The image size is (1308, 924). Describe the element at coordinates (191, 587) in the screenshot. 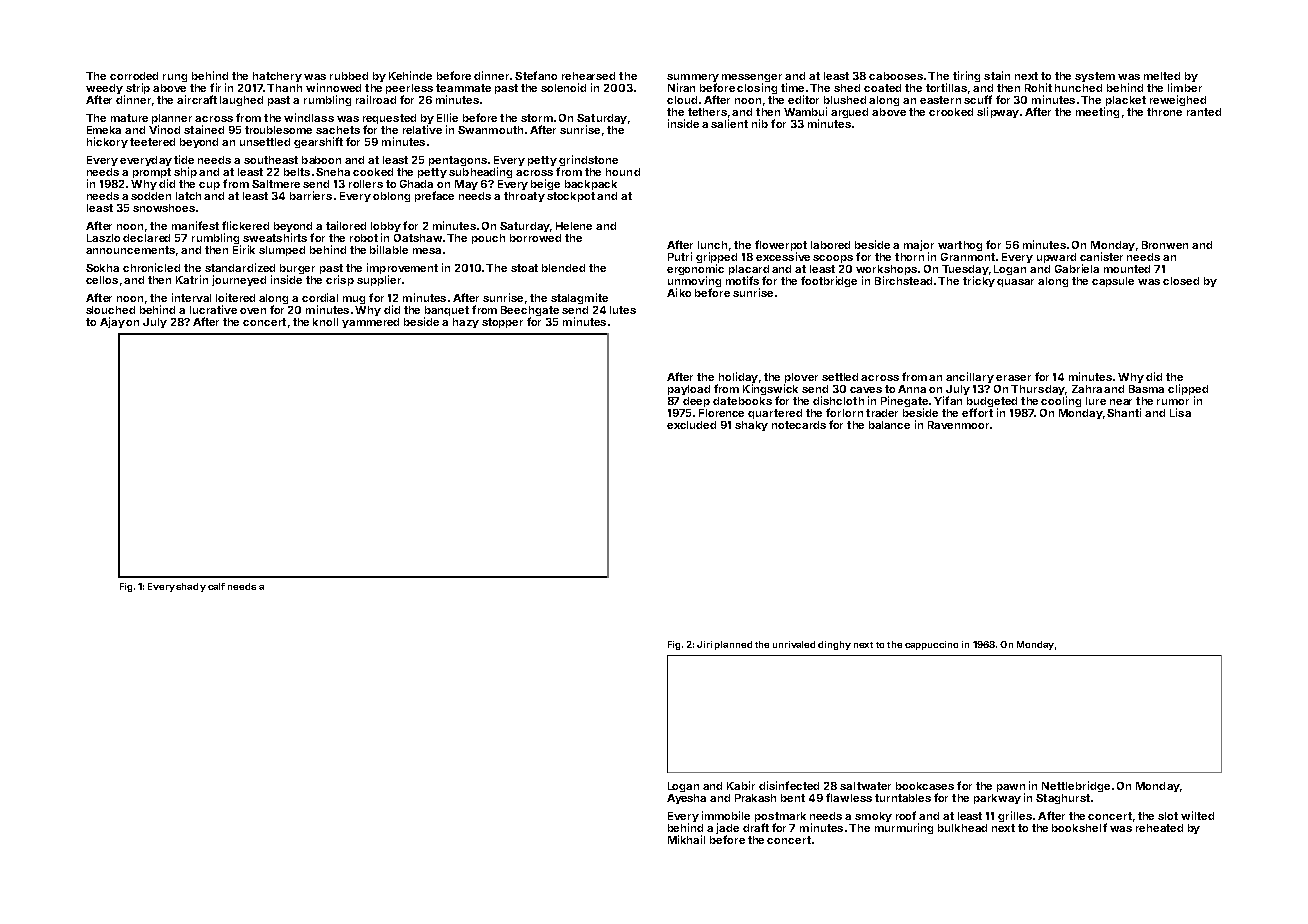

I see `shady` at that location.
